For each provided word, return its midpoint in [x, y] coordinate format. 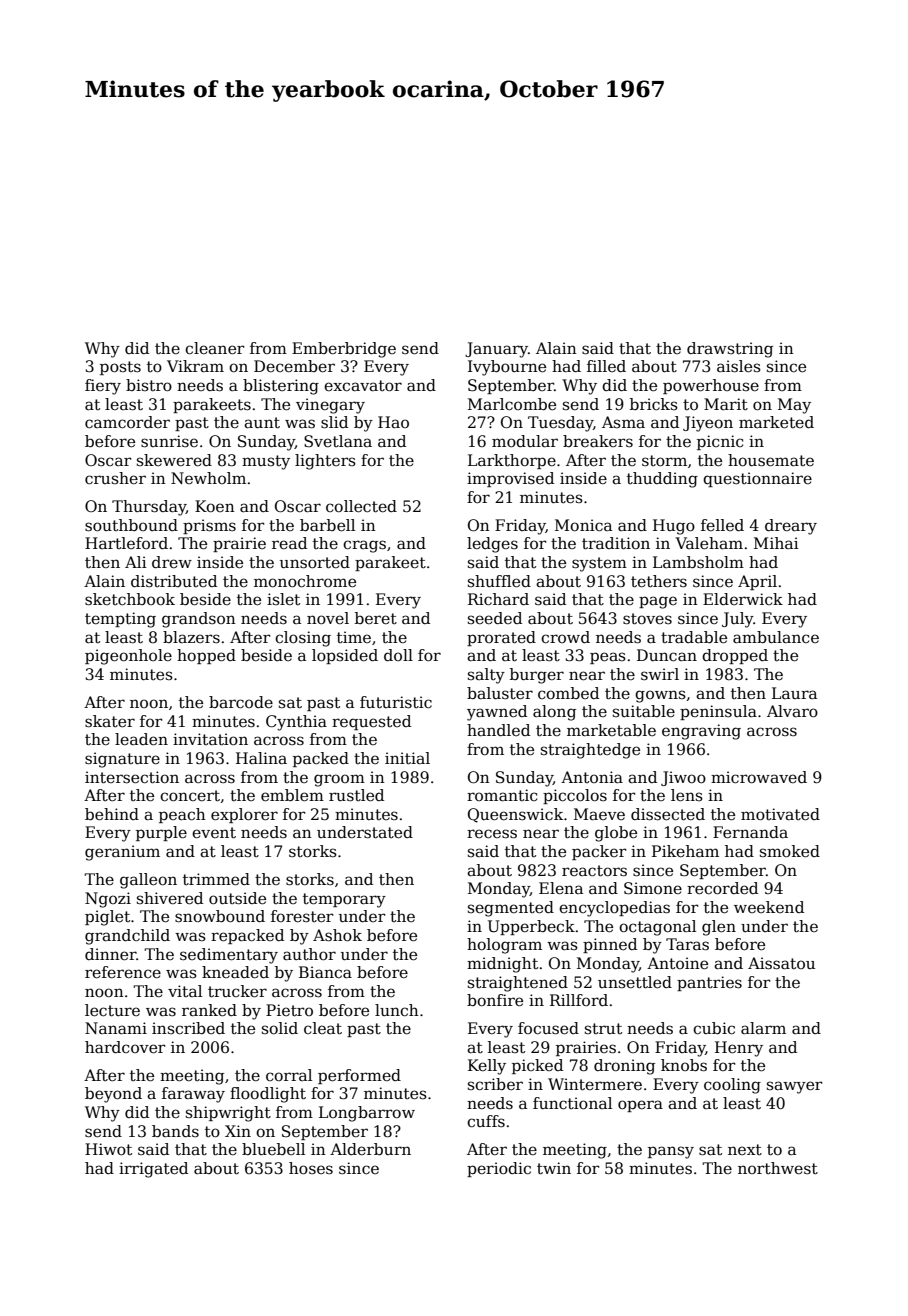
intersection [132, 777]
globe [616, 834]
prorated [501, 638]
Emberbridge [344, 350]
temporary [344, 900]
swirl [660, 674]
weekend [769, 907]
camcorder [127, 422]
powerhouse [711, 386]
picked [537, 1066]
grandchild [127, 937]
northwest [778, 1168]
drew [172, 562]
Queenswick [515, 815]
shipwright [228, 1114]
